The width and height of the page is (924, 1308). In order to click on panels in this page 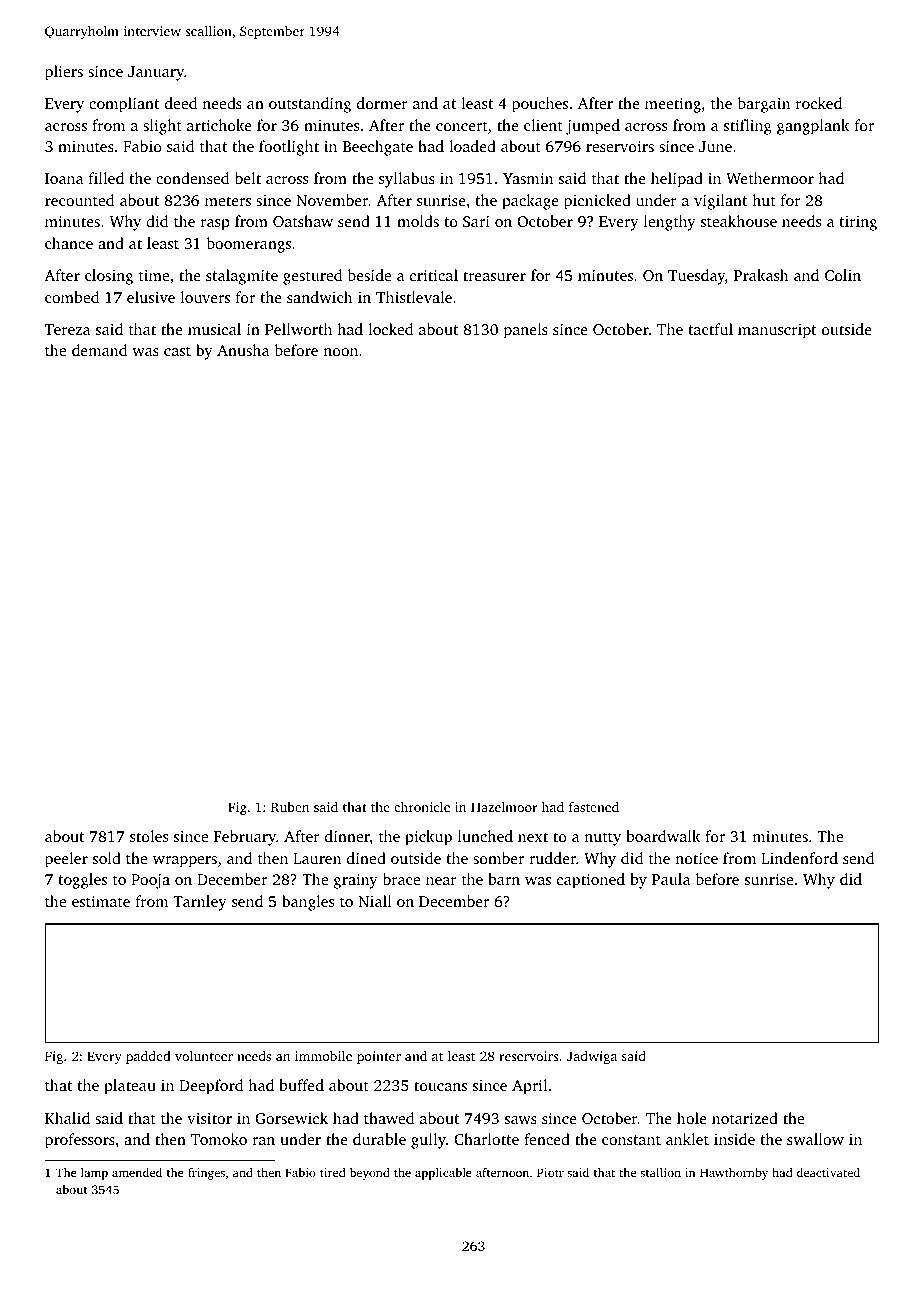, I will do `click(526, 331)`.
